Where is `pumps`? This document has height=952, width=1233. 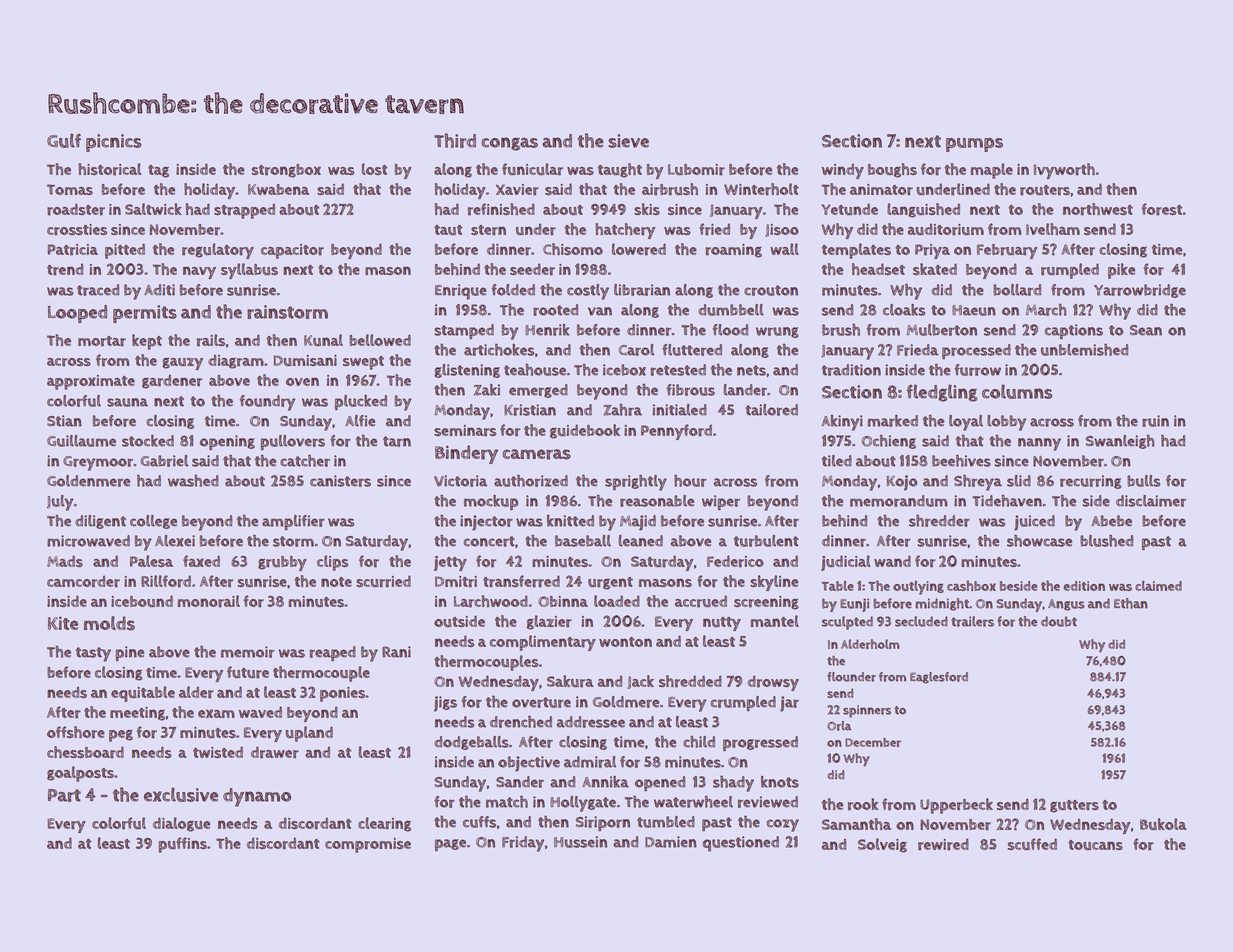 pumps is located at coordinates (974, 145).
